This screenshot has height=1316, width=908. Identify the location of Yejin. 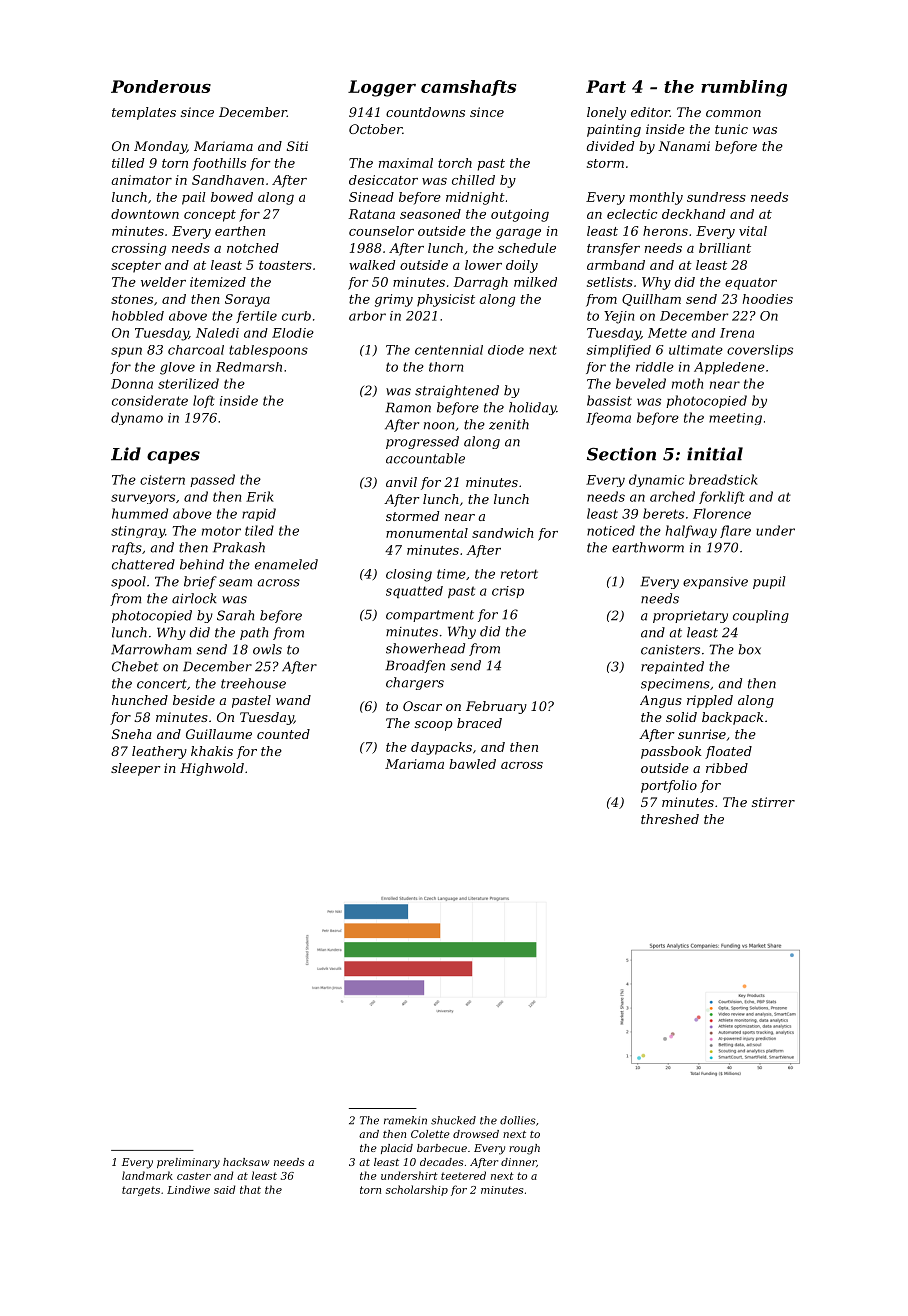
(619, 317).
